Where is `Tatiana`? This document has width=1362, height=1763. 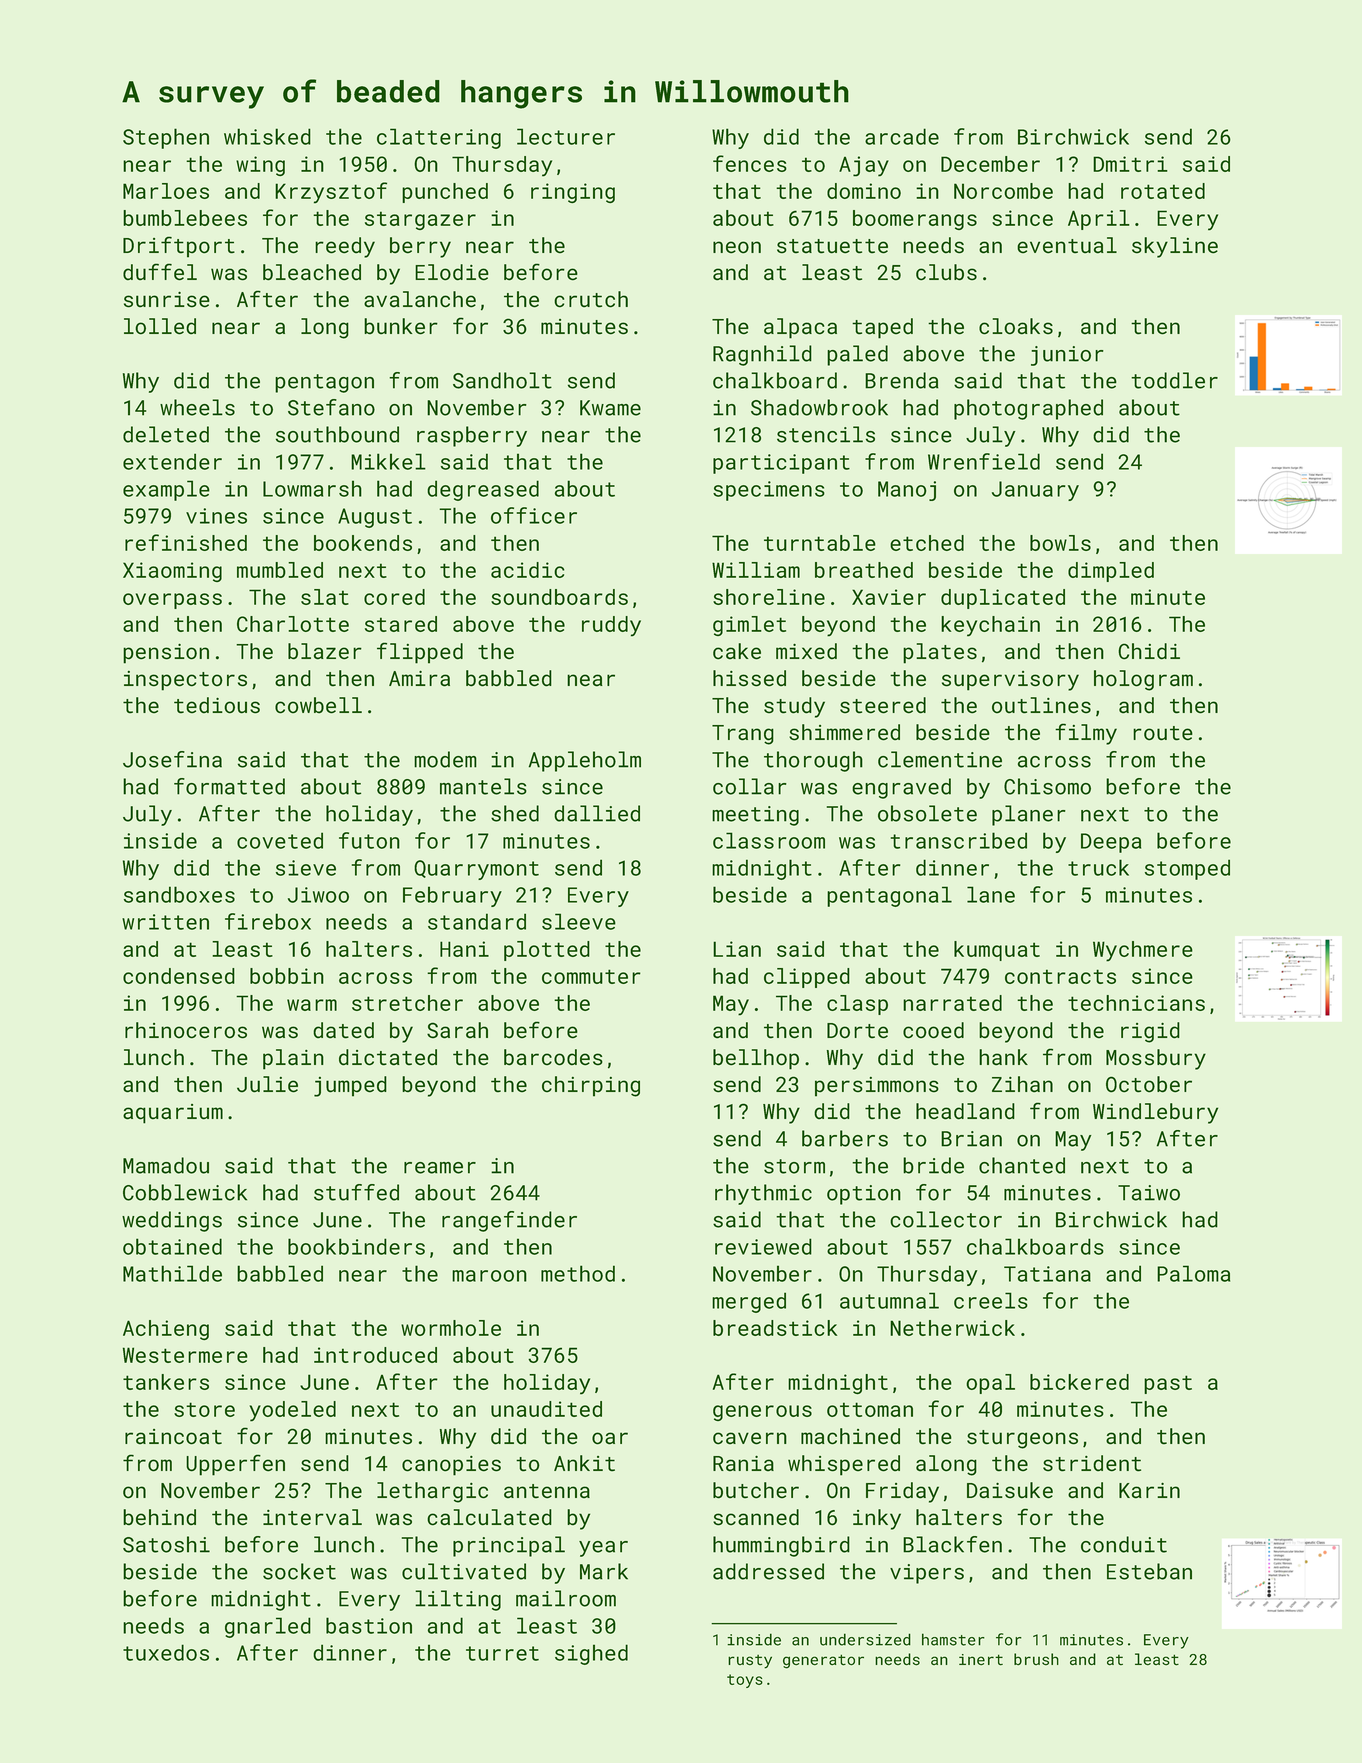
Tatiana is located at coordinates (1047, 1274).
